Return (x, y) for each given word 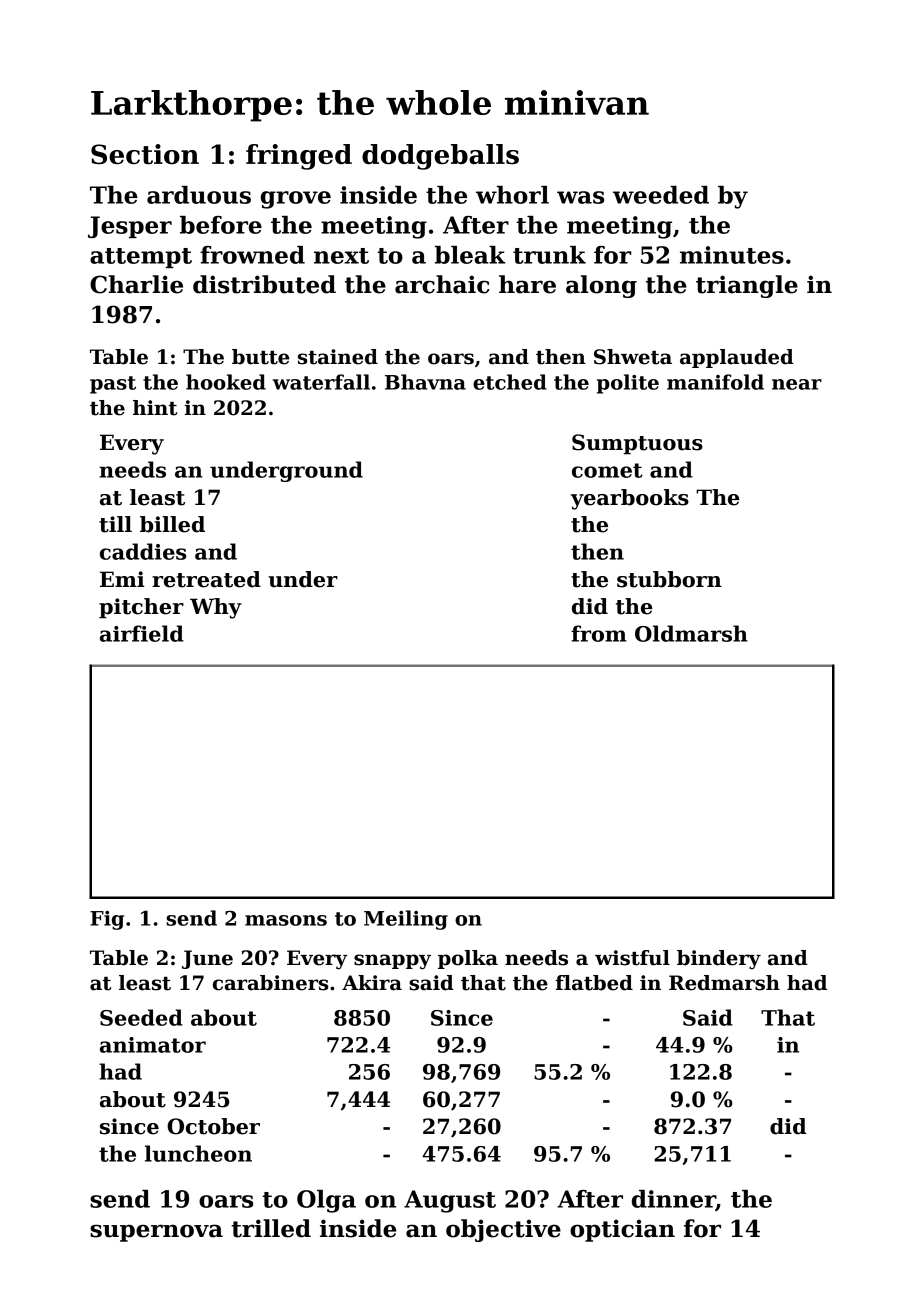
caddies (143, 551)
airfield (142, 633)
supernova (156, 1233)
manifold (715, 382)
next (341, 256)
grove (296, 200)
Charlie (136, 284)
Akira (372, 983)
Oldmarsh (691, 633)
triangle (747, 286)
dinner (674, 1200)
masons (286, 920)
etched (510, 382)
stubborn (669, 579)
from (599, 633)
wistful (632, 958)
